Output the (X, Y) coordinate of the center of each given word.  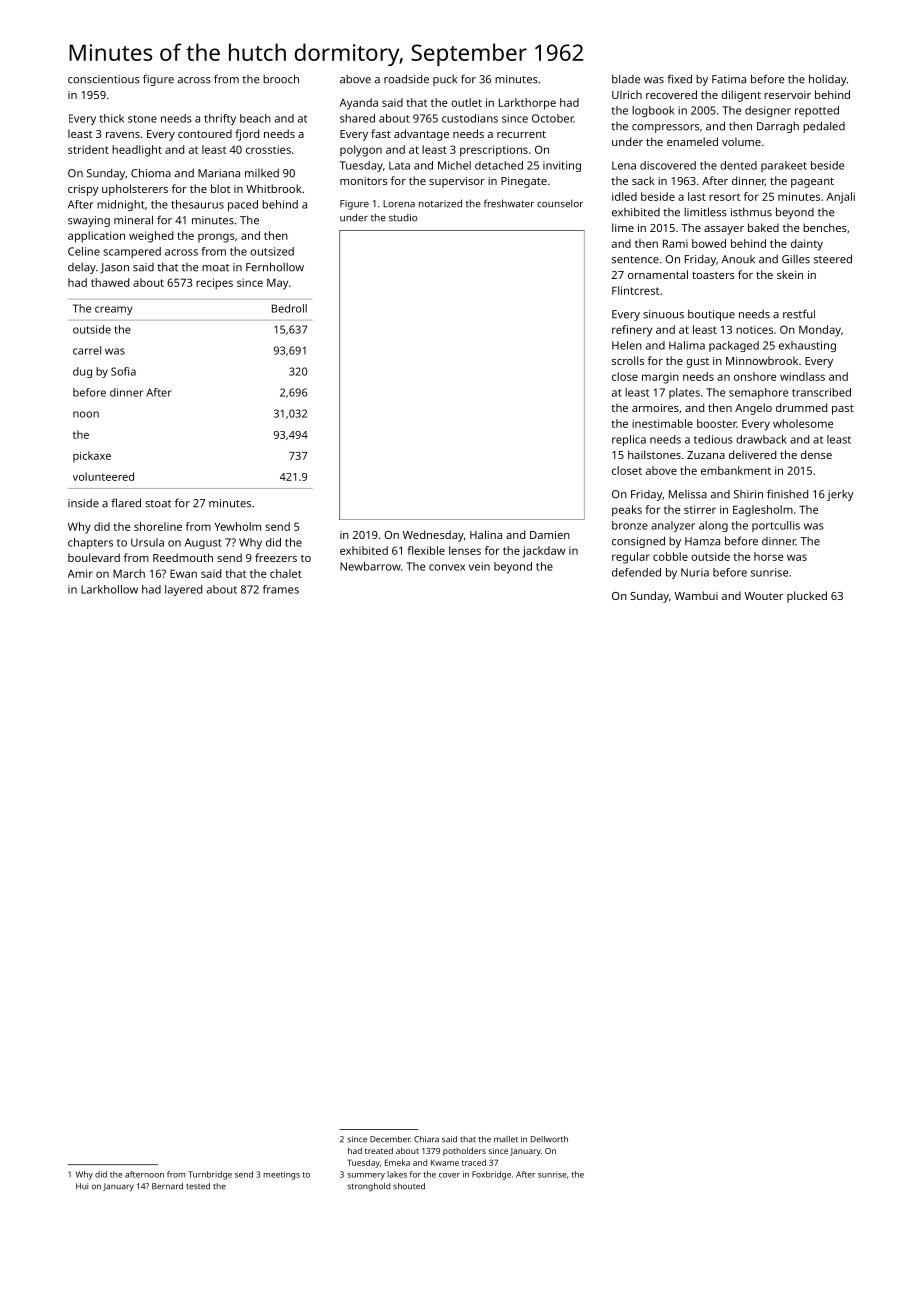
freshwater (509, 203)
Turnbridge (210, 1175)
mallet (506, 1139)
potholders (464, 1151)
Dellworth (549, 1139)
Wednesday (433, 536)
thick (112, 118)
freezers (276, 557)
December (390, 1139)
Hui (82, 1186)
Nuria (695, 572)
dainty (807, 245)
